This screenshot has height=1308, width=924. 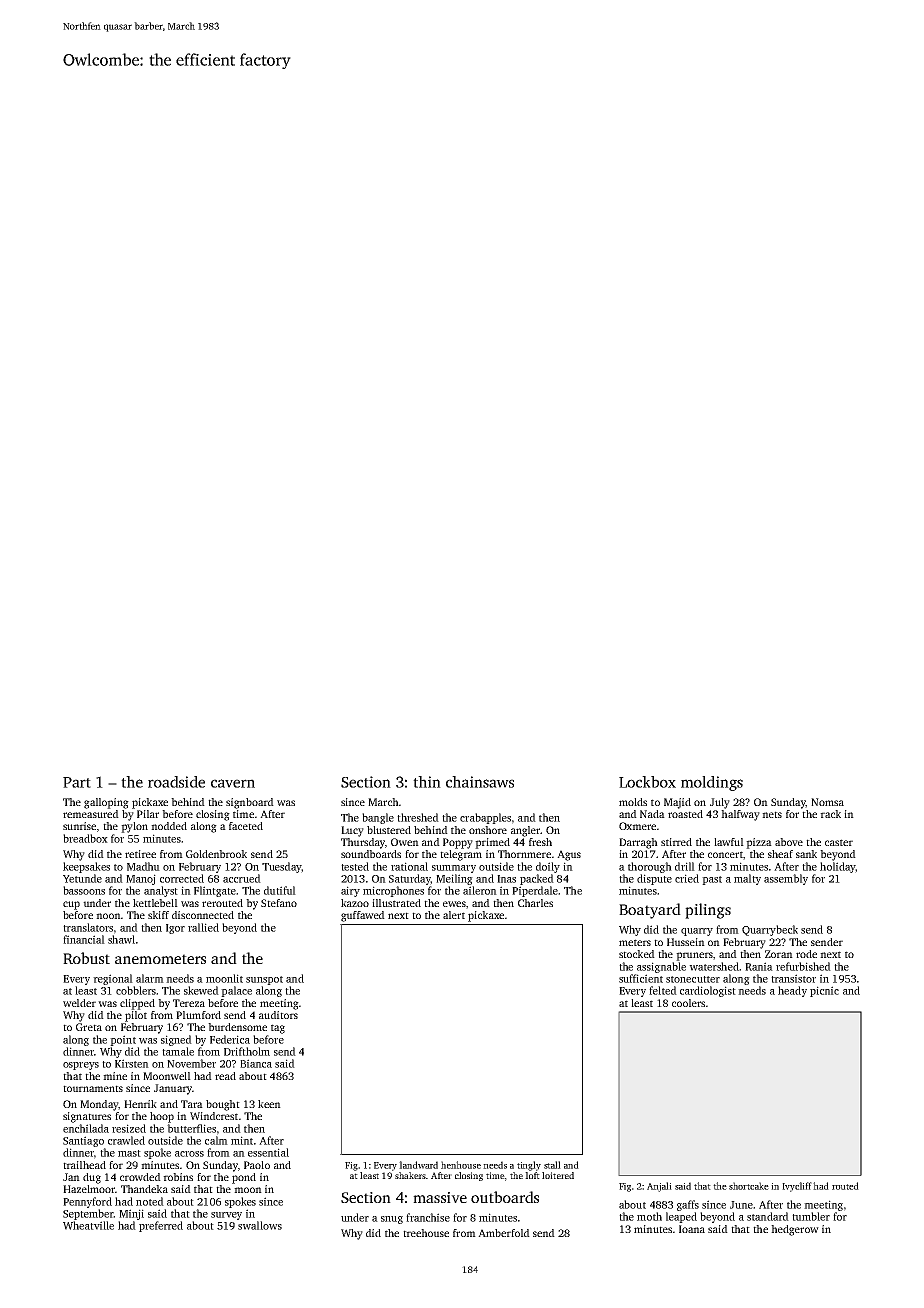 What do you see at coordinates (115, 1076) in the screenshot?
I see `mine` at bounding box center [115, 1076].
